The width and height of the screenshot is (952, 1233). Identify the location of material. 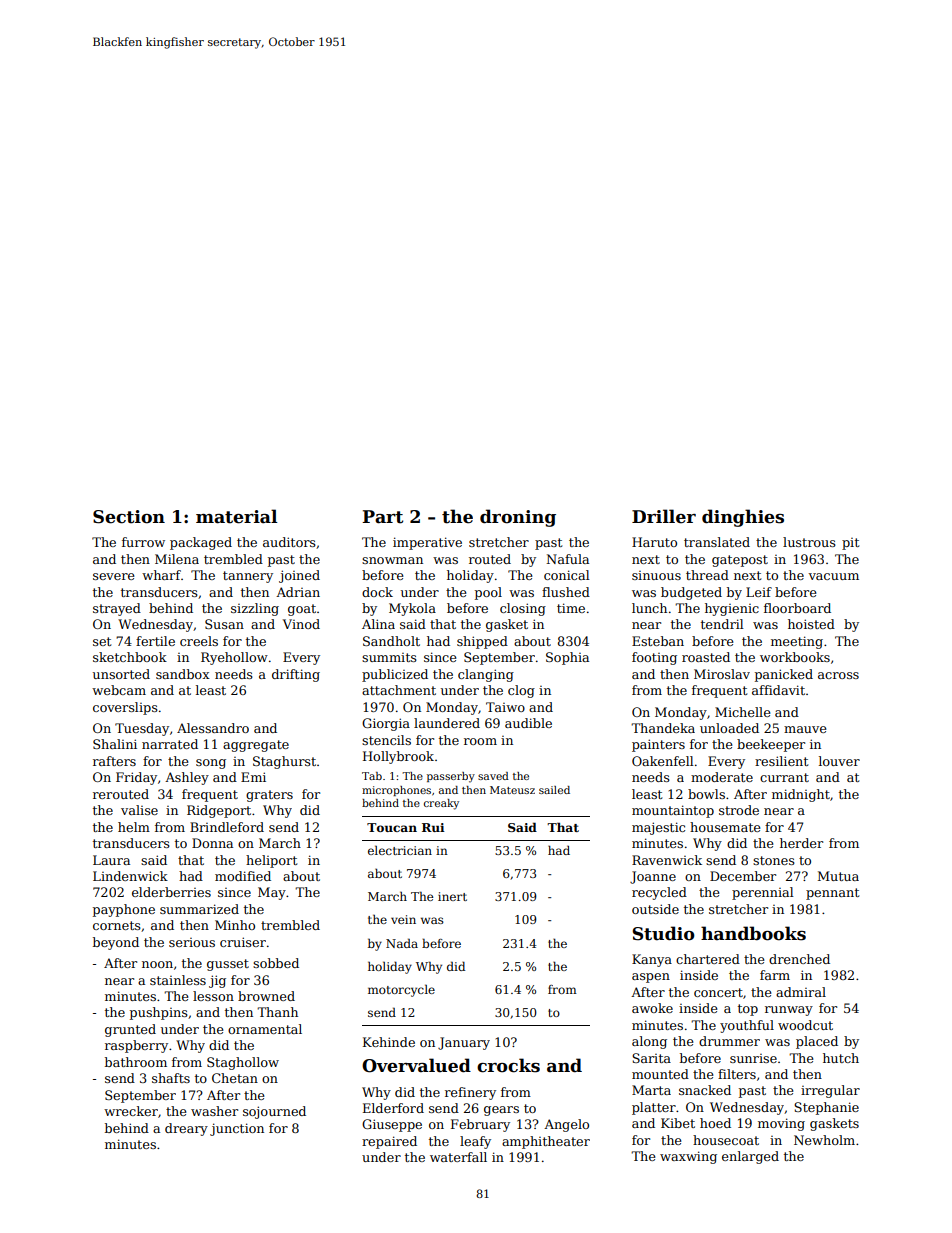
(236, 516).
